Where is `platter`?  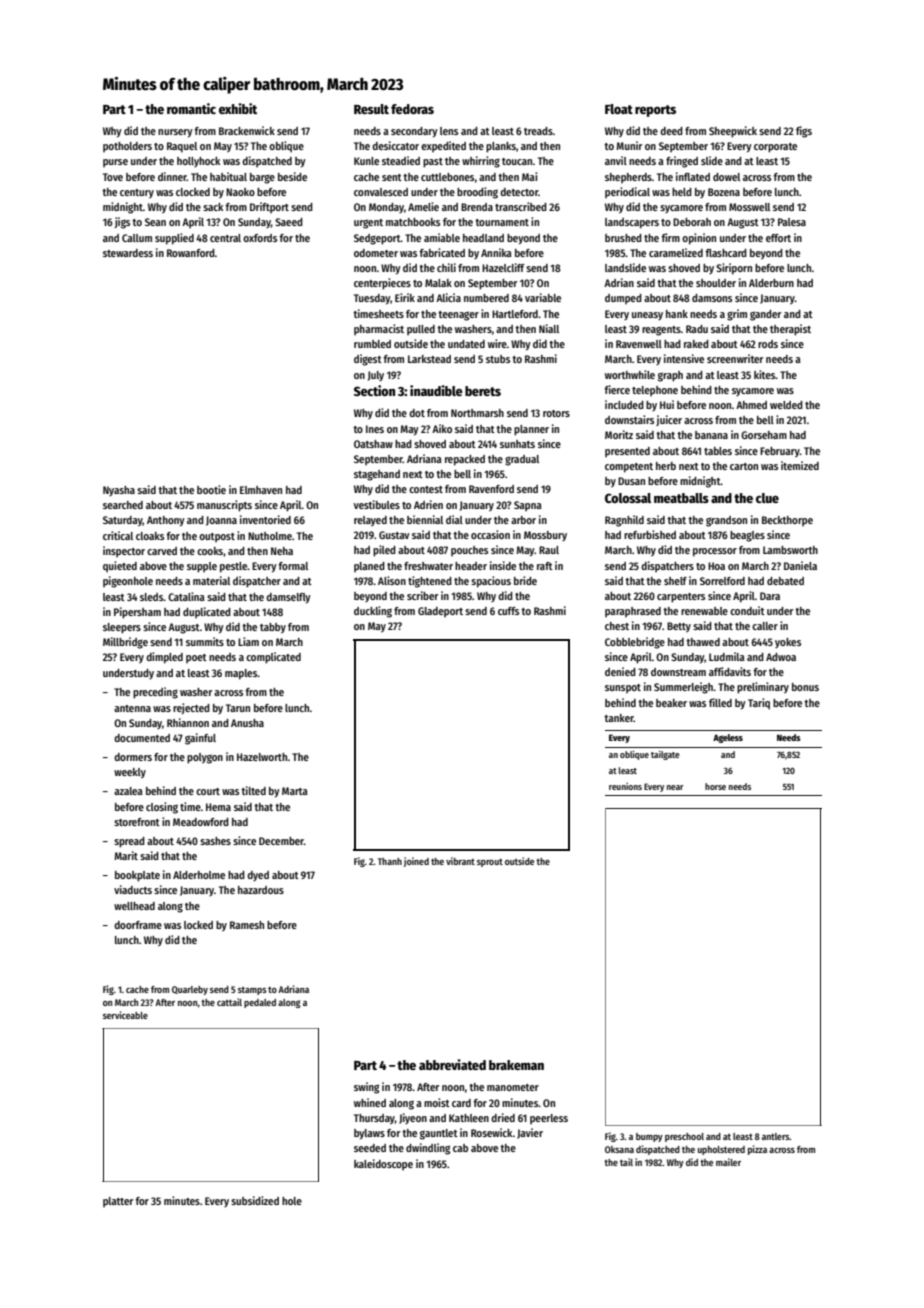
platter is located at coordinates (118, 1202).
